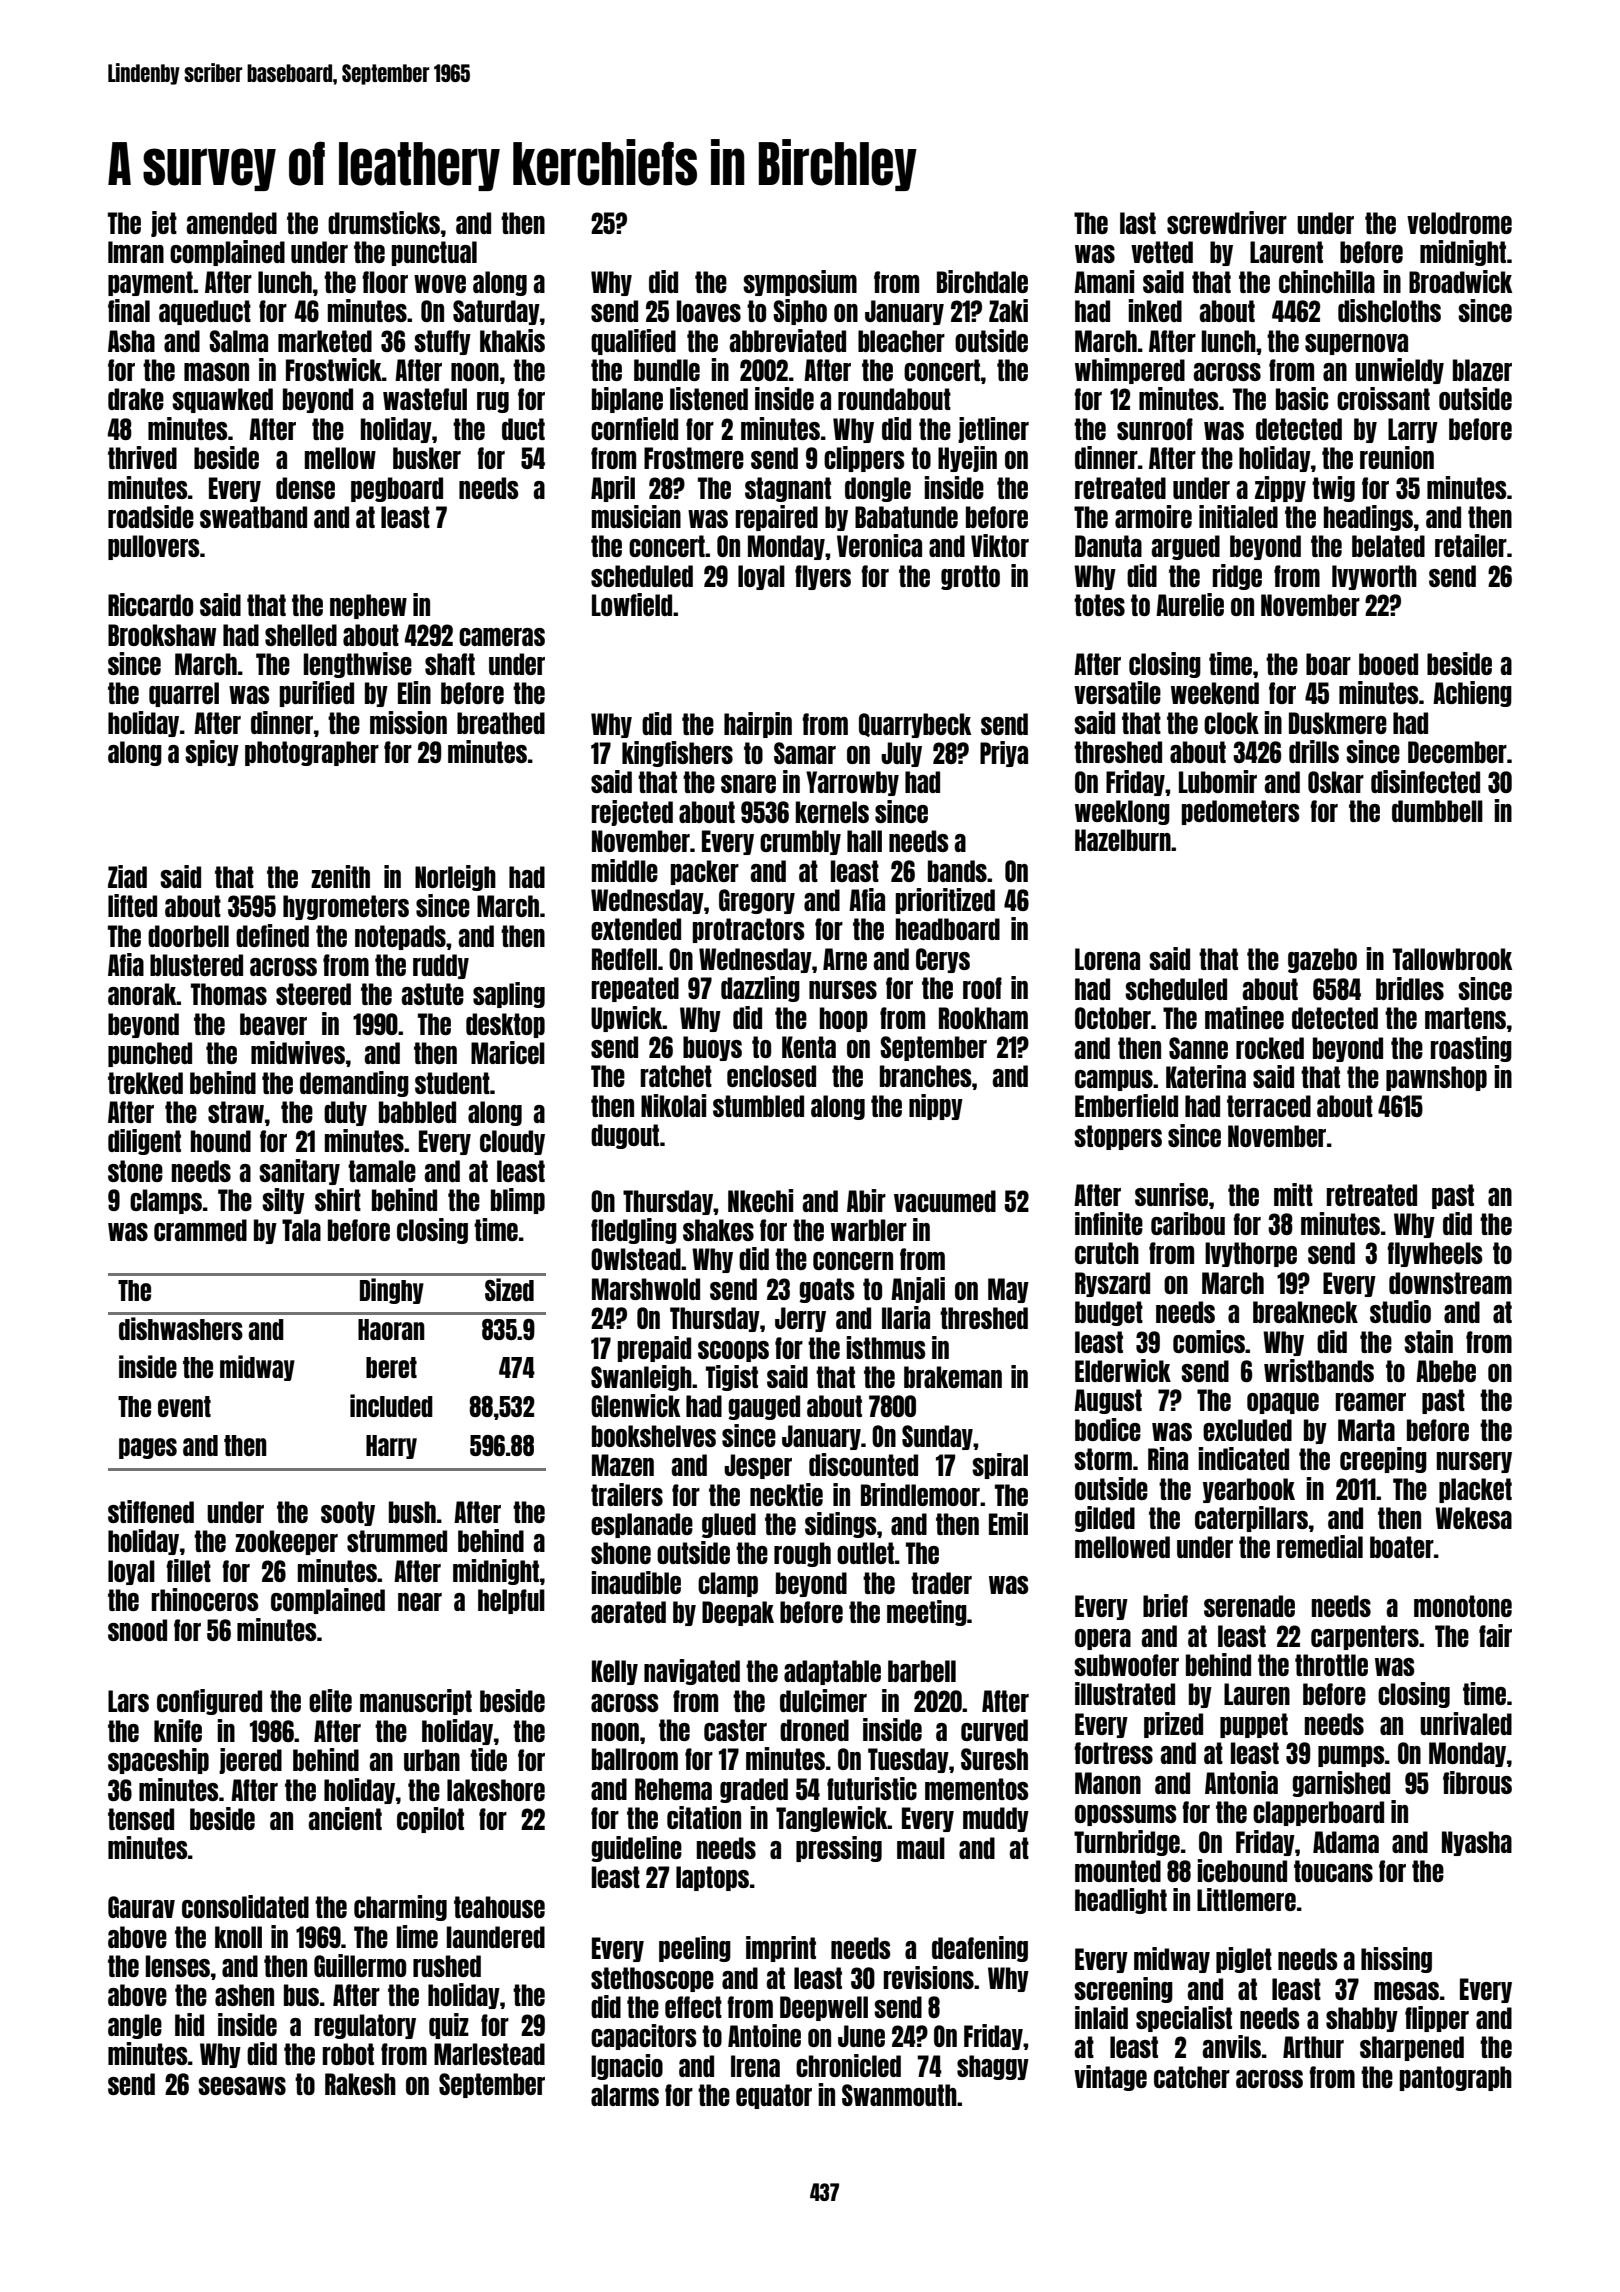  What do you see at coordinates (222, 400) in the screenshot?
I see `squawked` at bounding box center [222, 400].
